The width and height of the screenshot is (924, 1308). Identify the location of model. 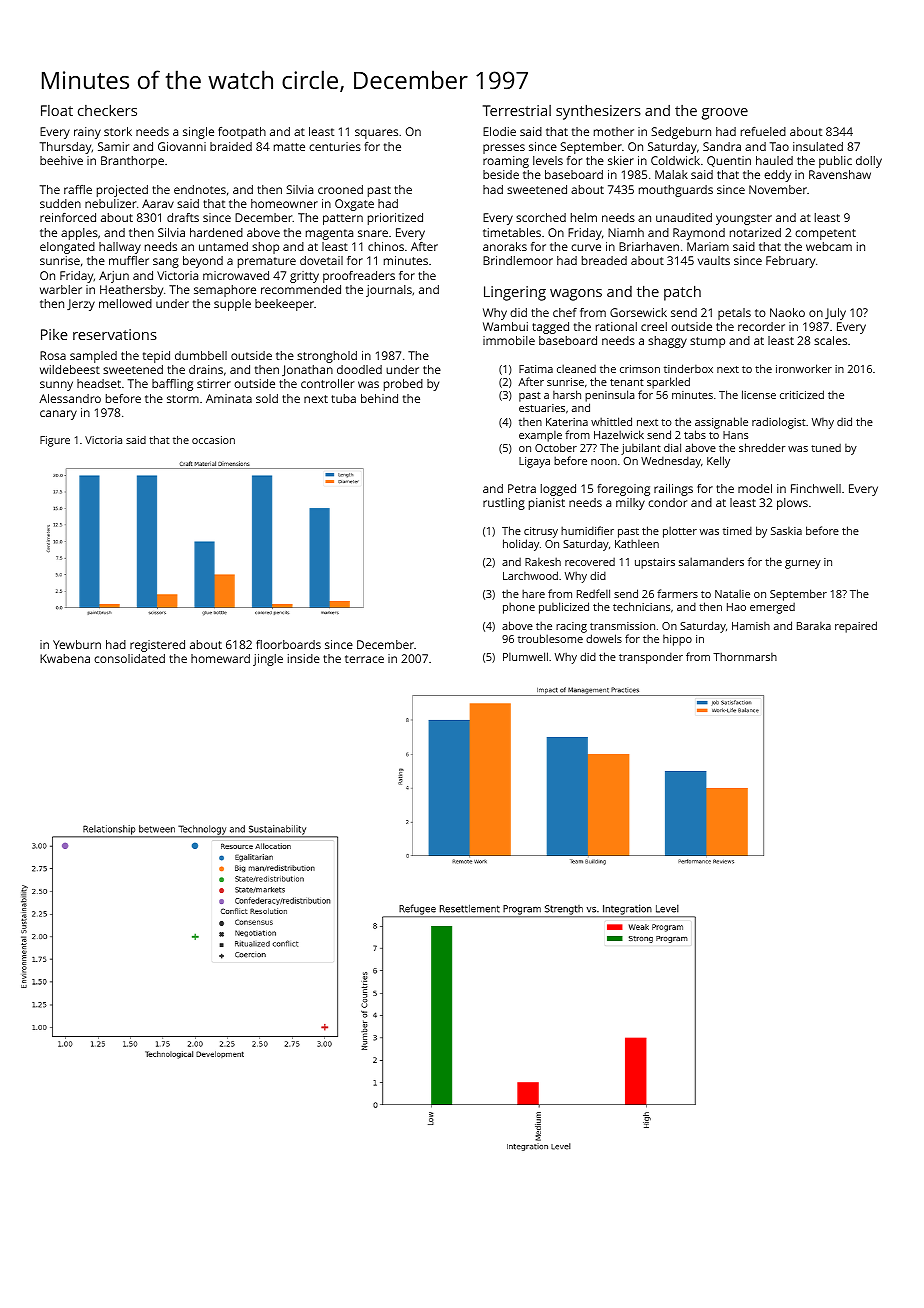
(755, 488).
